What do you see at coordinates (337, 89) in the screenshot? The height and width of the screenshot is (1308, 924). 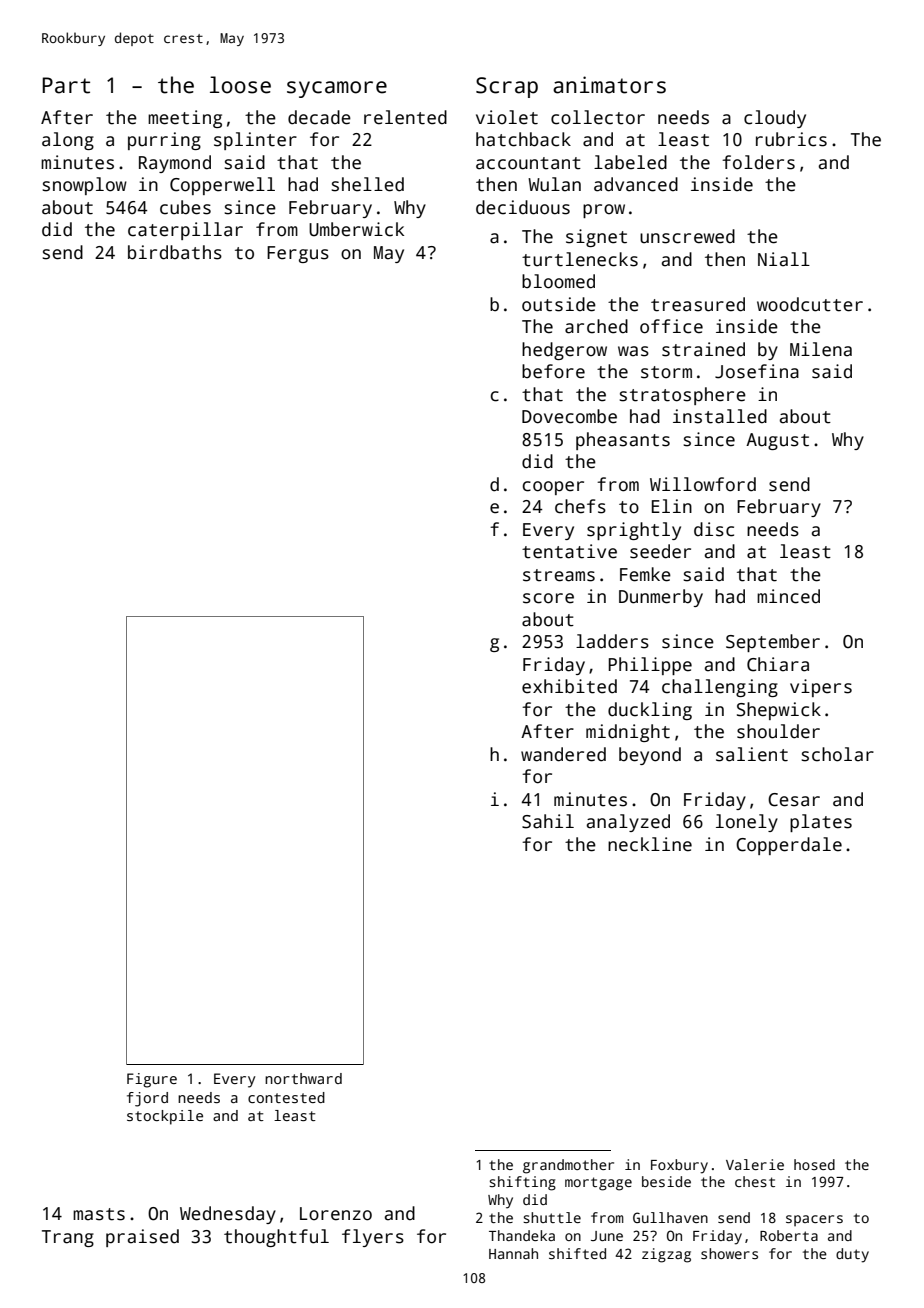 I see `sycamore` at bounding box center [337, 89].
